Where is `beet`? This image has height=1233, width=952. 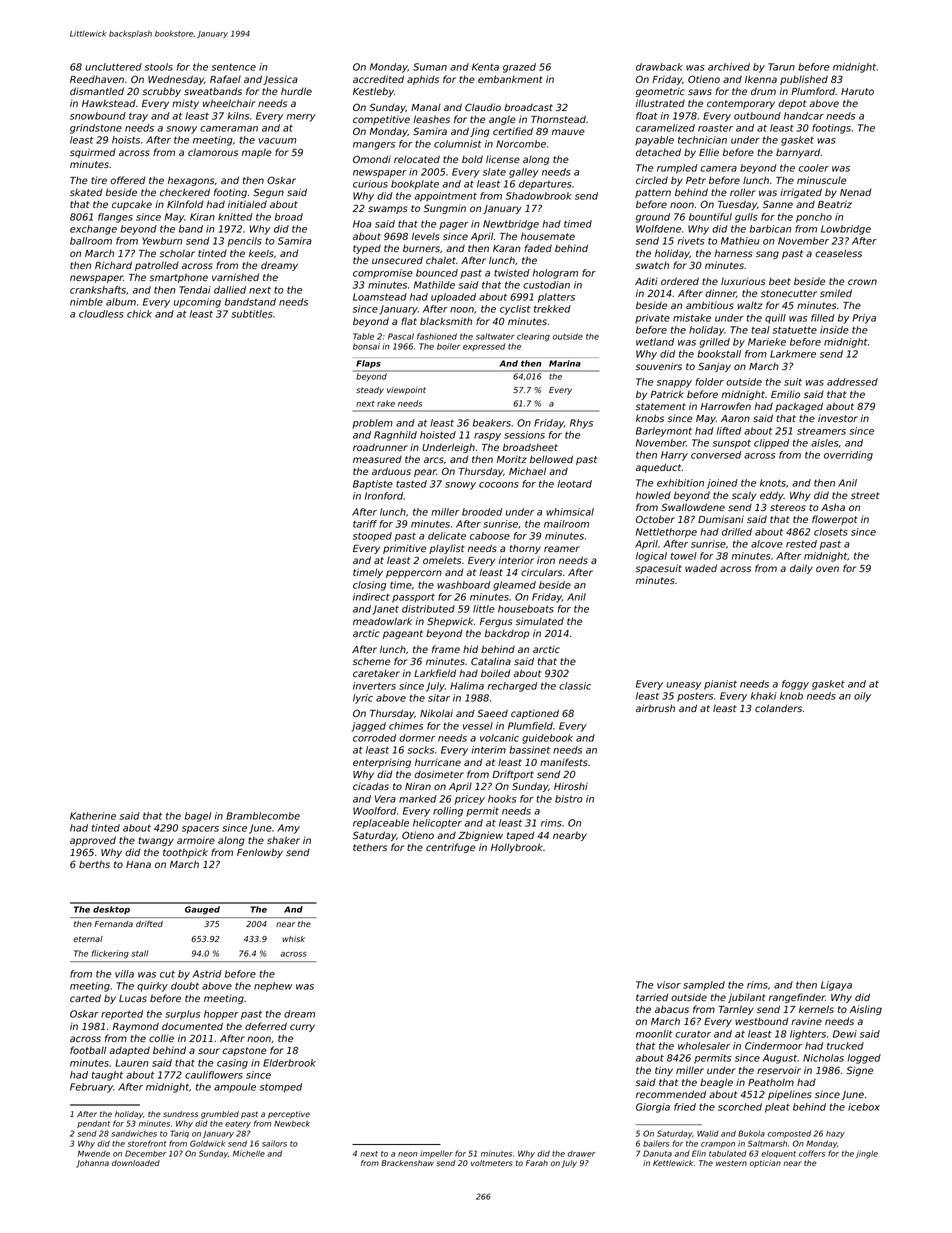
beet is located at coordinates (780, 281).
